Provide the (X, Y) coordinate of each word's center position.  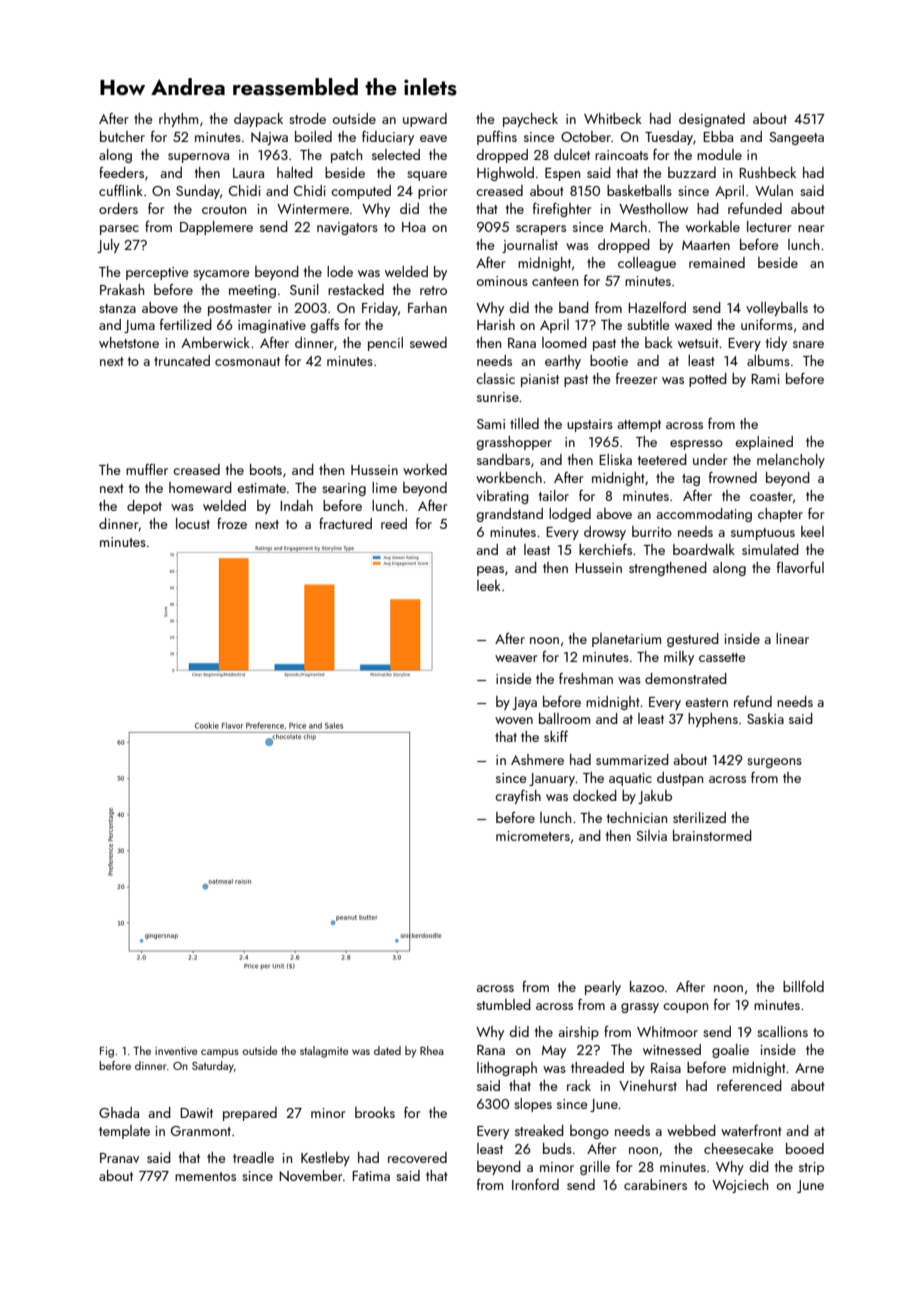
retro (433, 290)
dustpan (680, 779)
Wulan (774, 190)
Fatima (371, 1176)
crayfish (518, 797)
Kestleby (325, 1159)
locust (193, 523)
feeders (121, 172)
